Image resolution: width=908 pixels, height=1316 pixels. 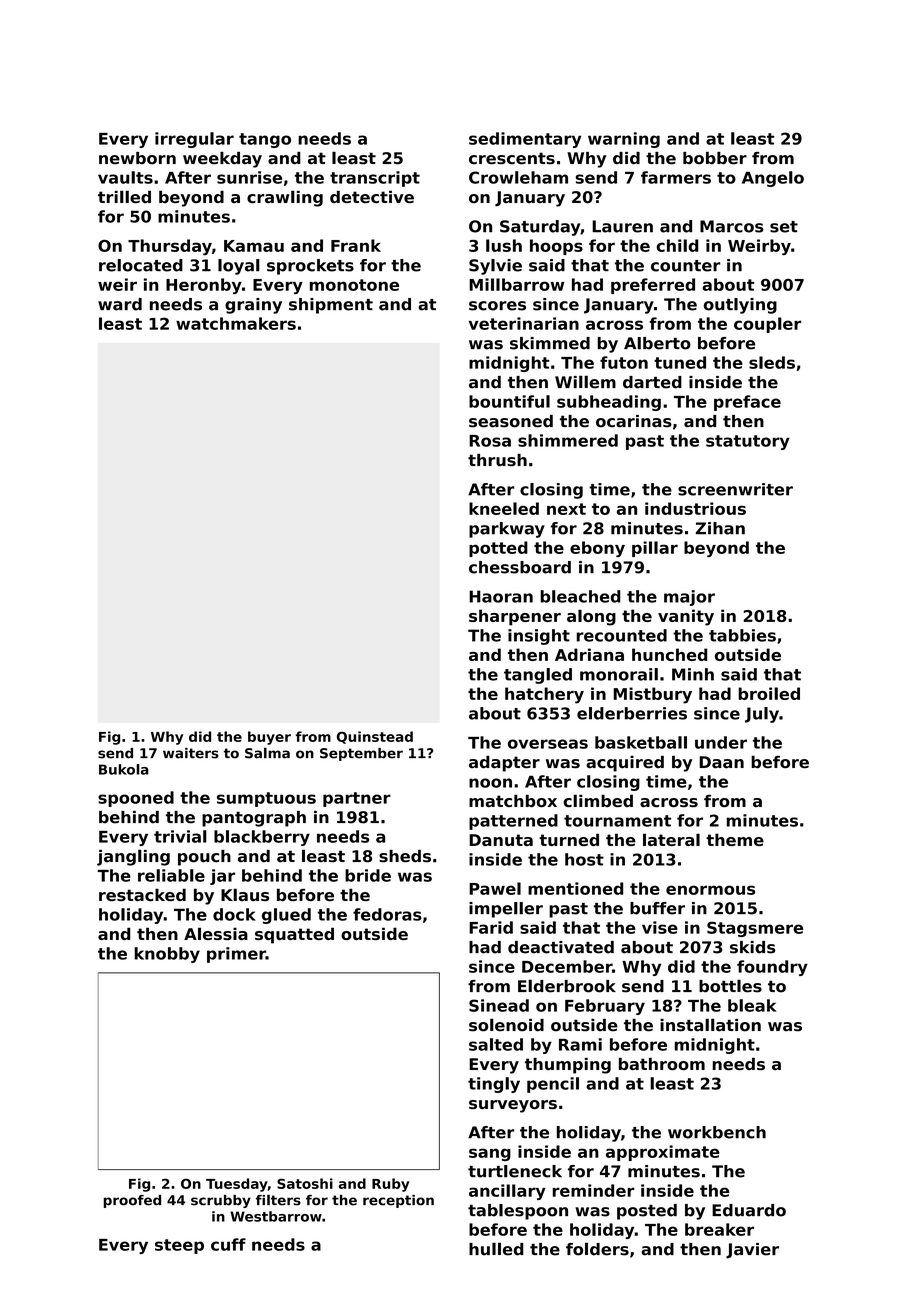 What do you see at coordinates (133, 857) in the screenshot?
I see `jangling` at bounding box center [133, 857].
